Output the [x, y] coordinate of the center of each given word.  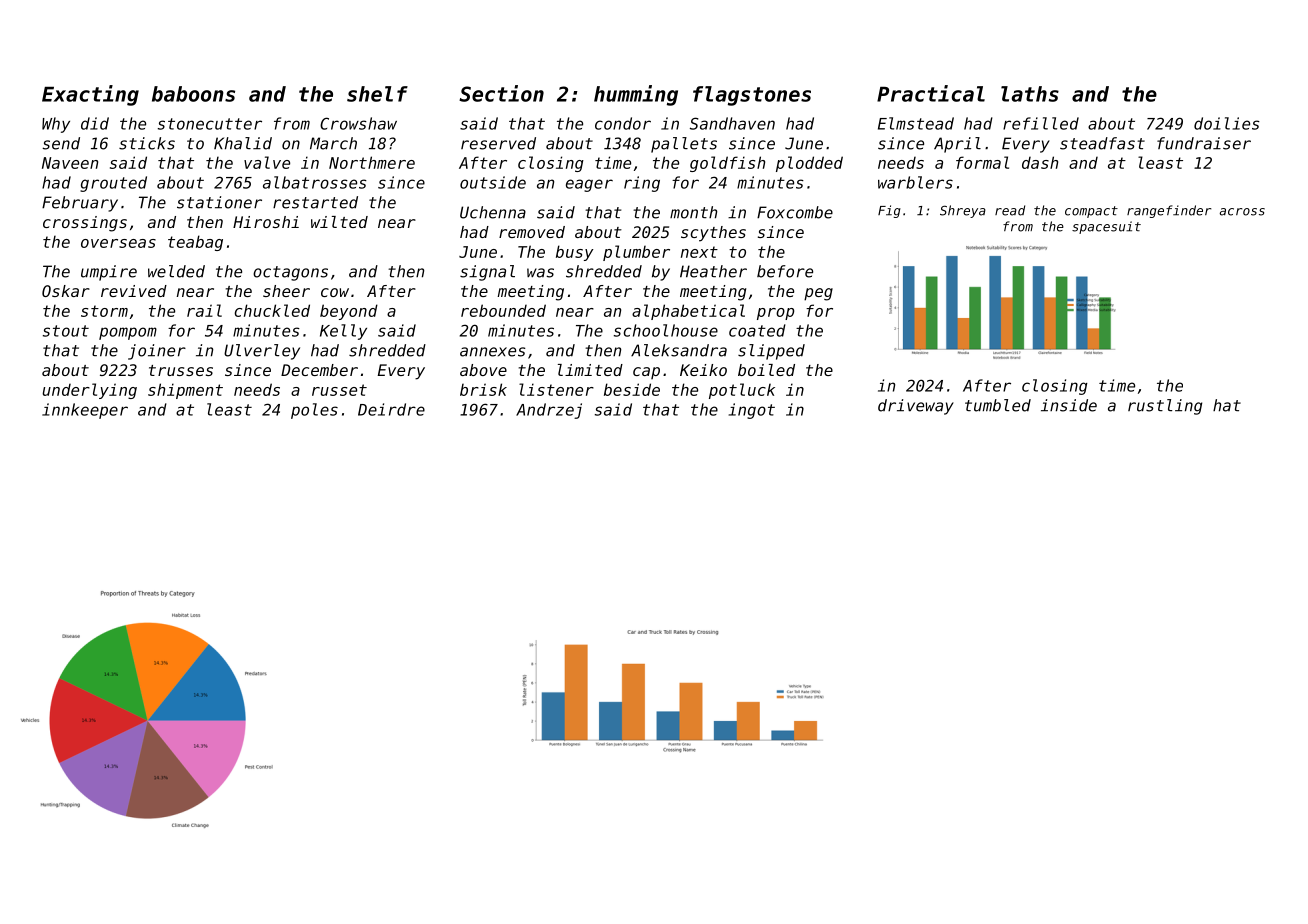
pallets [684, 145]
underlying [89, 391]
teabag [195, 243]
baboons [193, 94]
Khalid [243, 143]
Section [501, 93]
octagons [290, 273]
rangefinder [1169, 211]
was [540, 273]
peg [818, 294]
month [693, 212]
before [785, 271]
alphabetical [688, 312]
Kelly [343, 332]
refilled [1041, 123]
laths [1030, 94]
